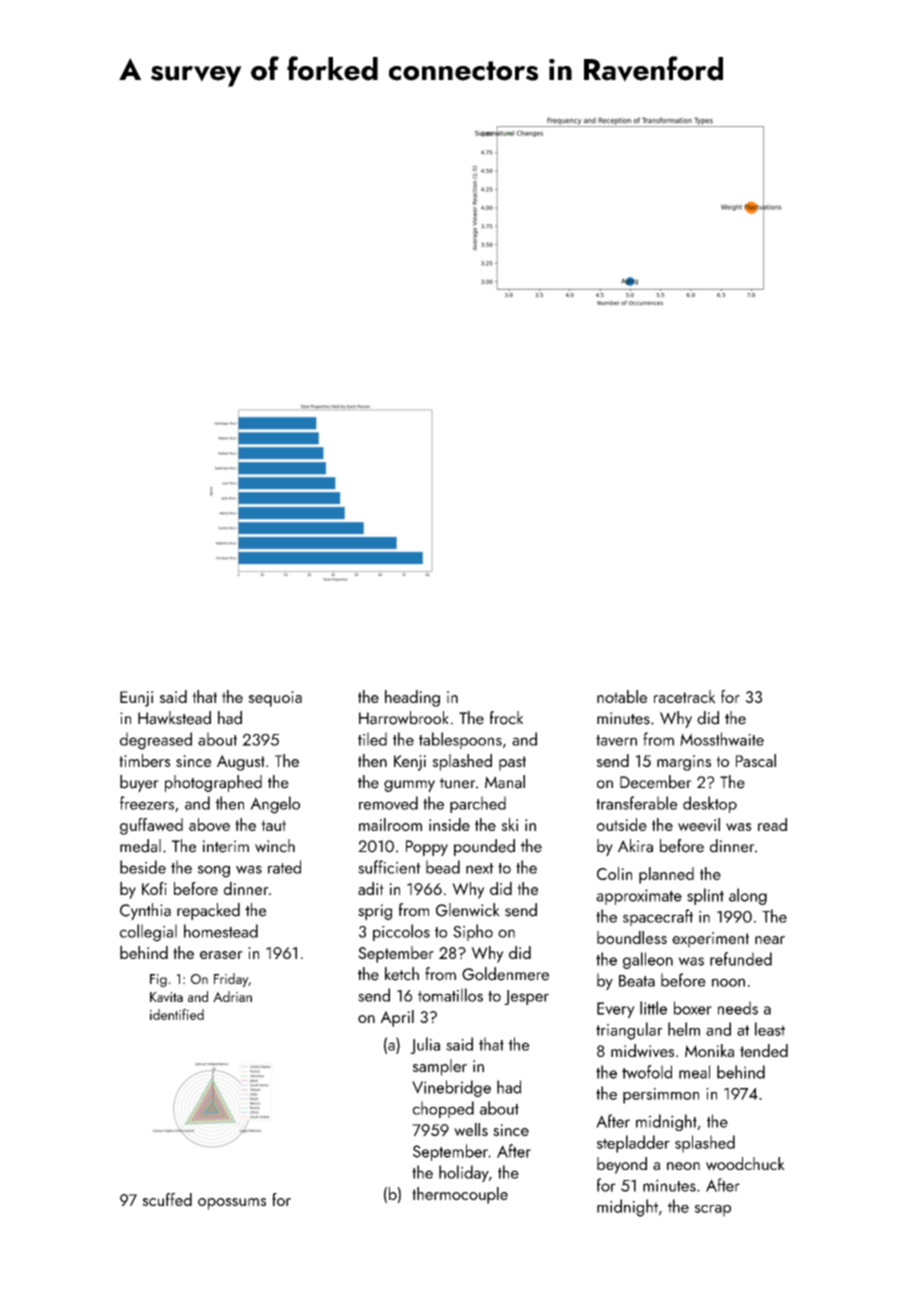  I want to click on transferable, so click(636, 803).
